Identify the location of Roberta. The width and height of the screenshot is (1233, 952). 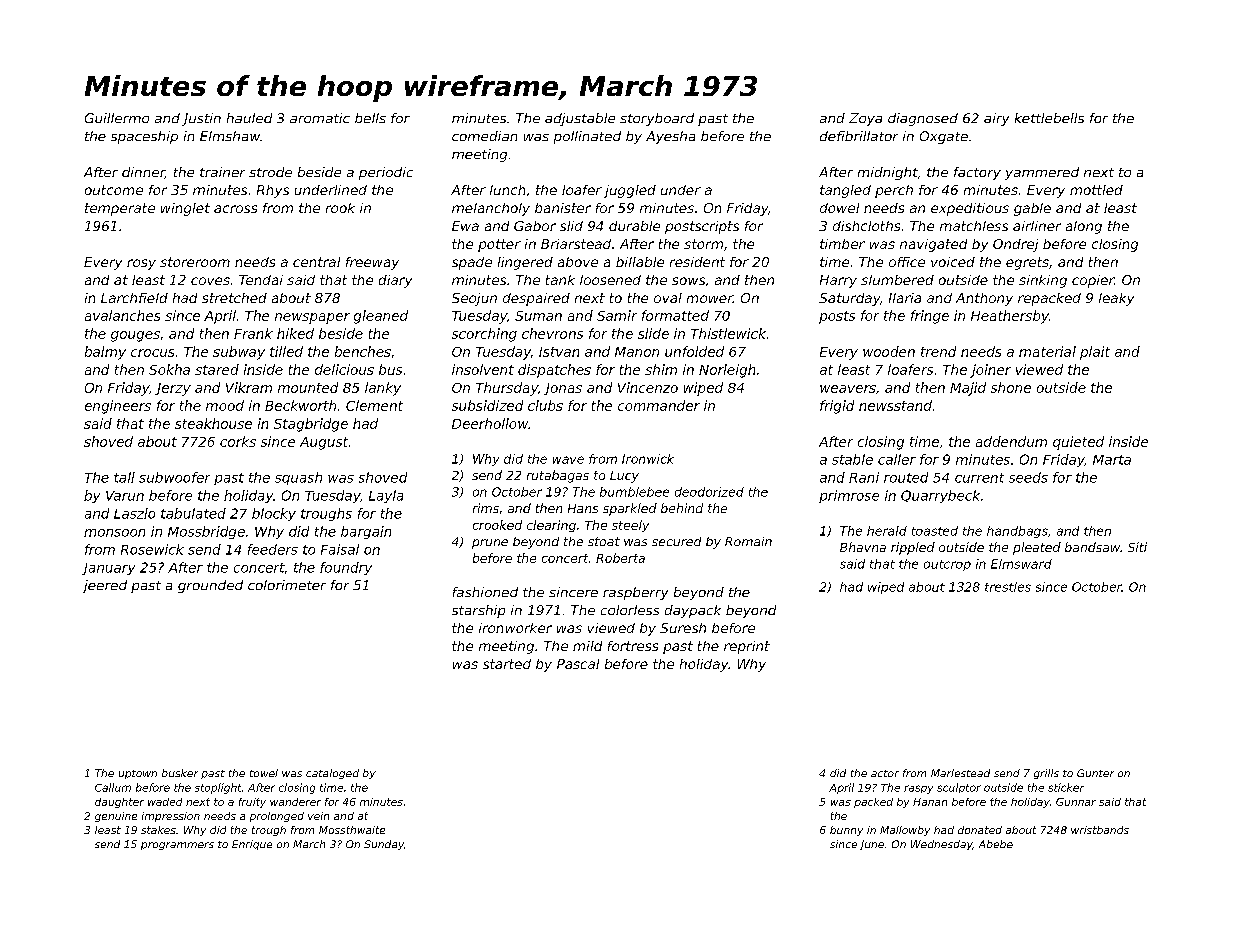
(620, 558).
